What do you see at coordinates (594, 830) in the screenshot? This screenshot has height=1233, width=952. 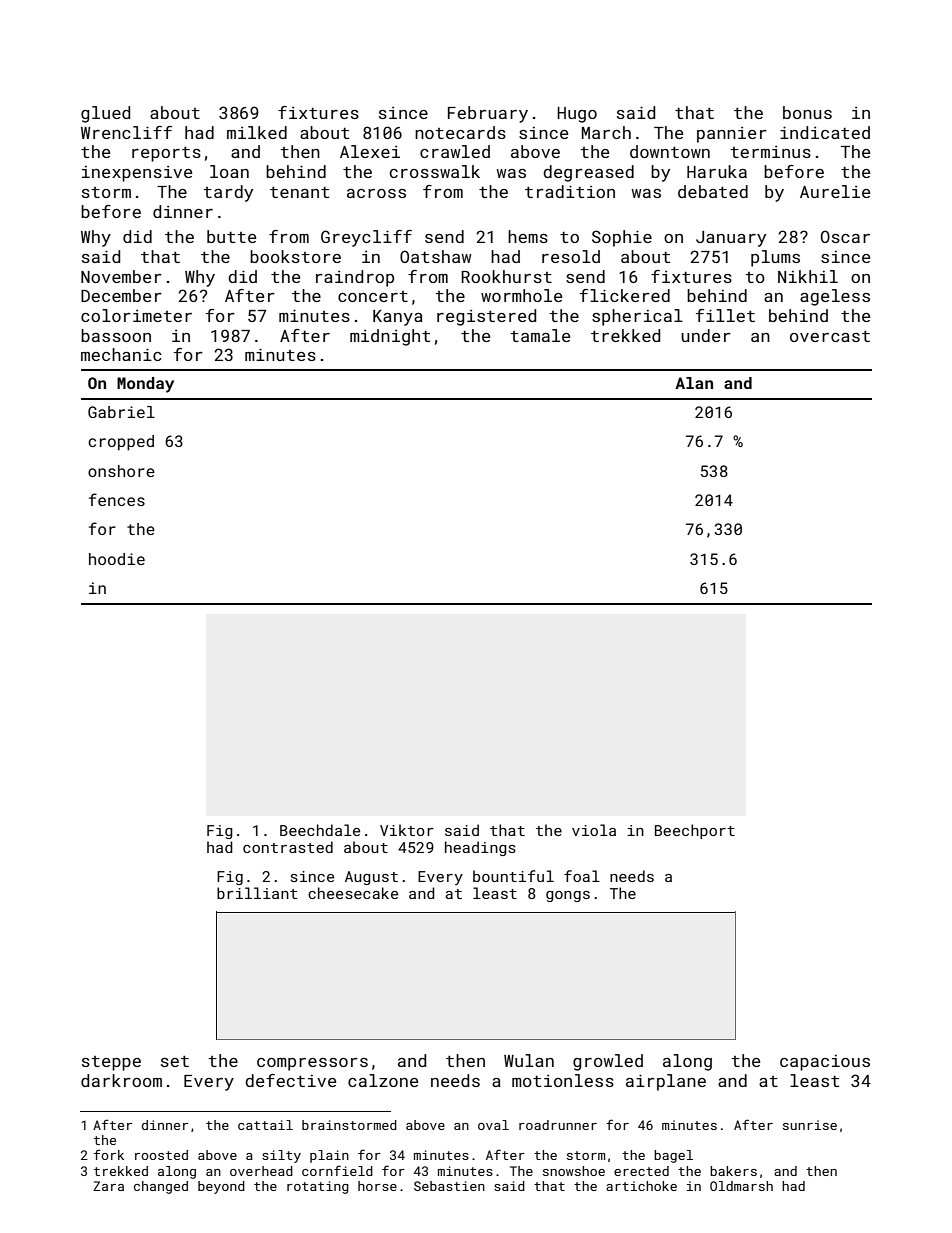 I see `viola` at bounding box center [594, 830].
